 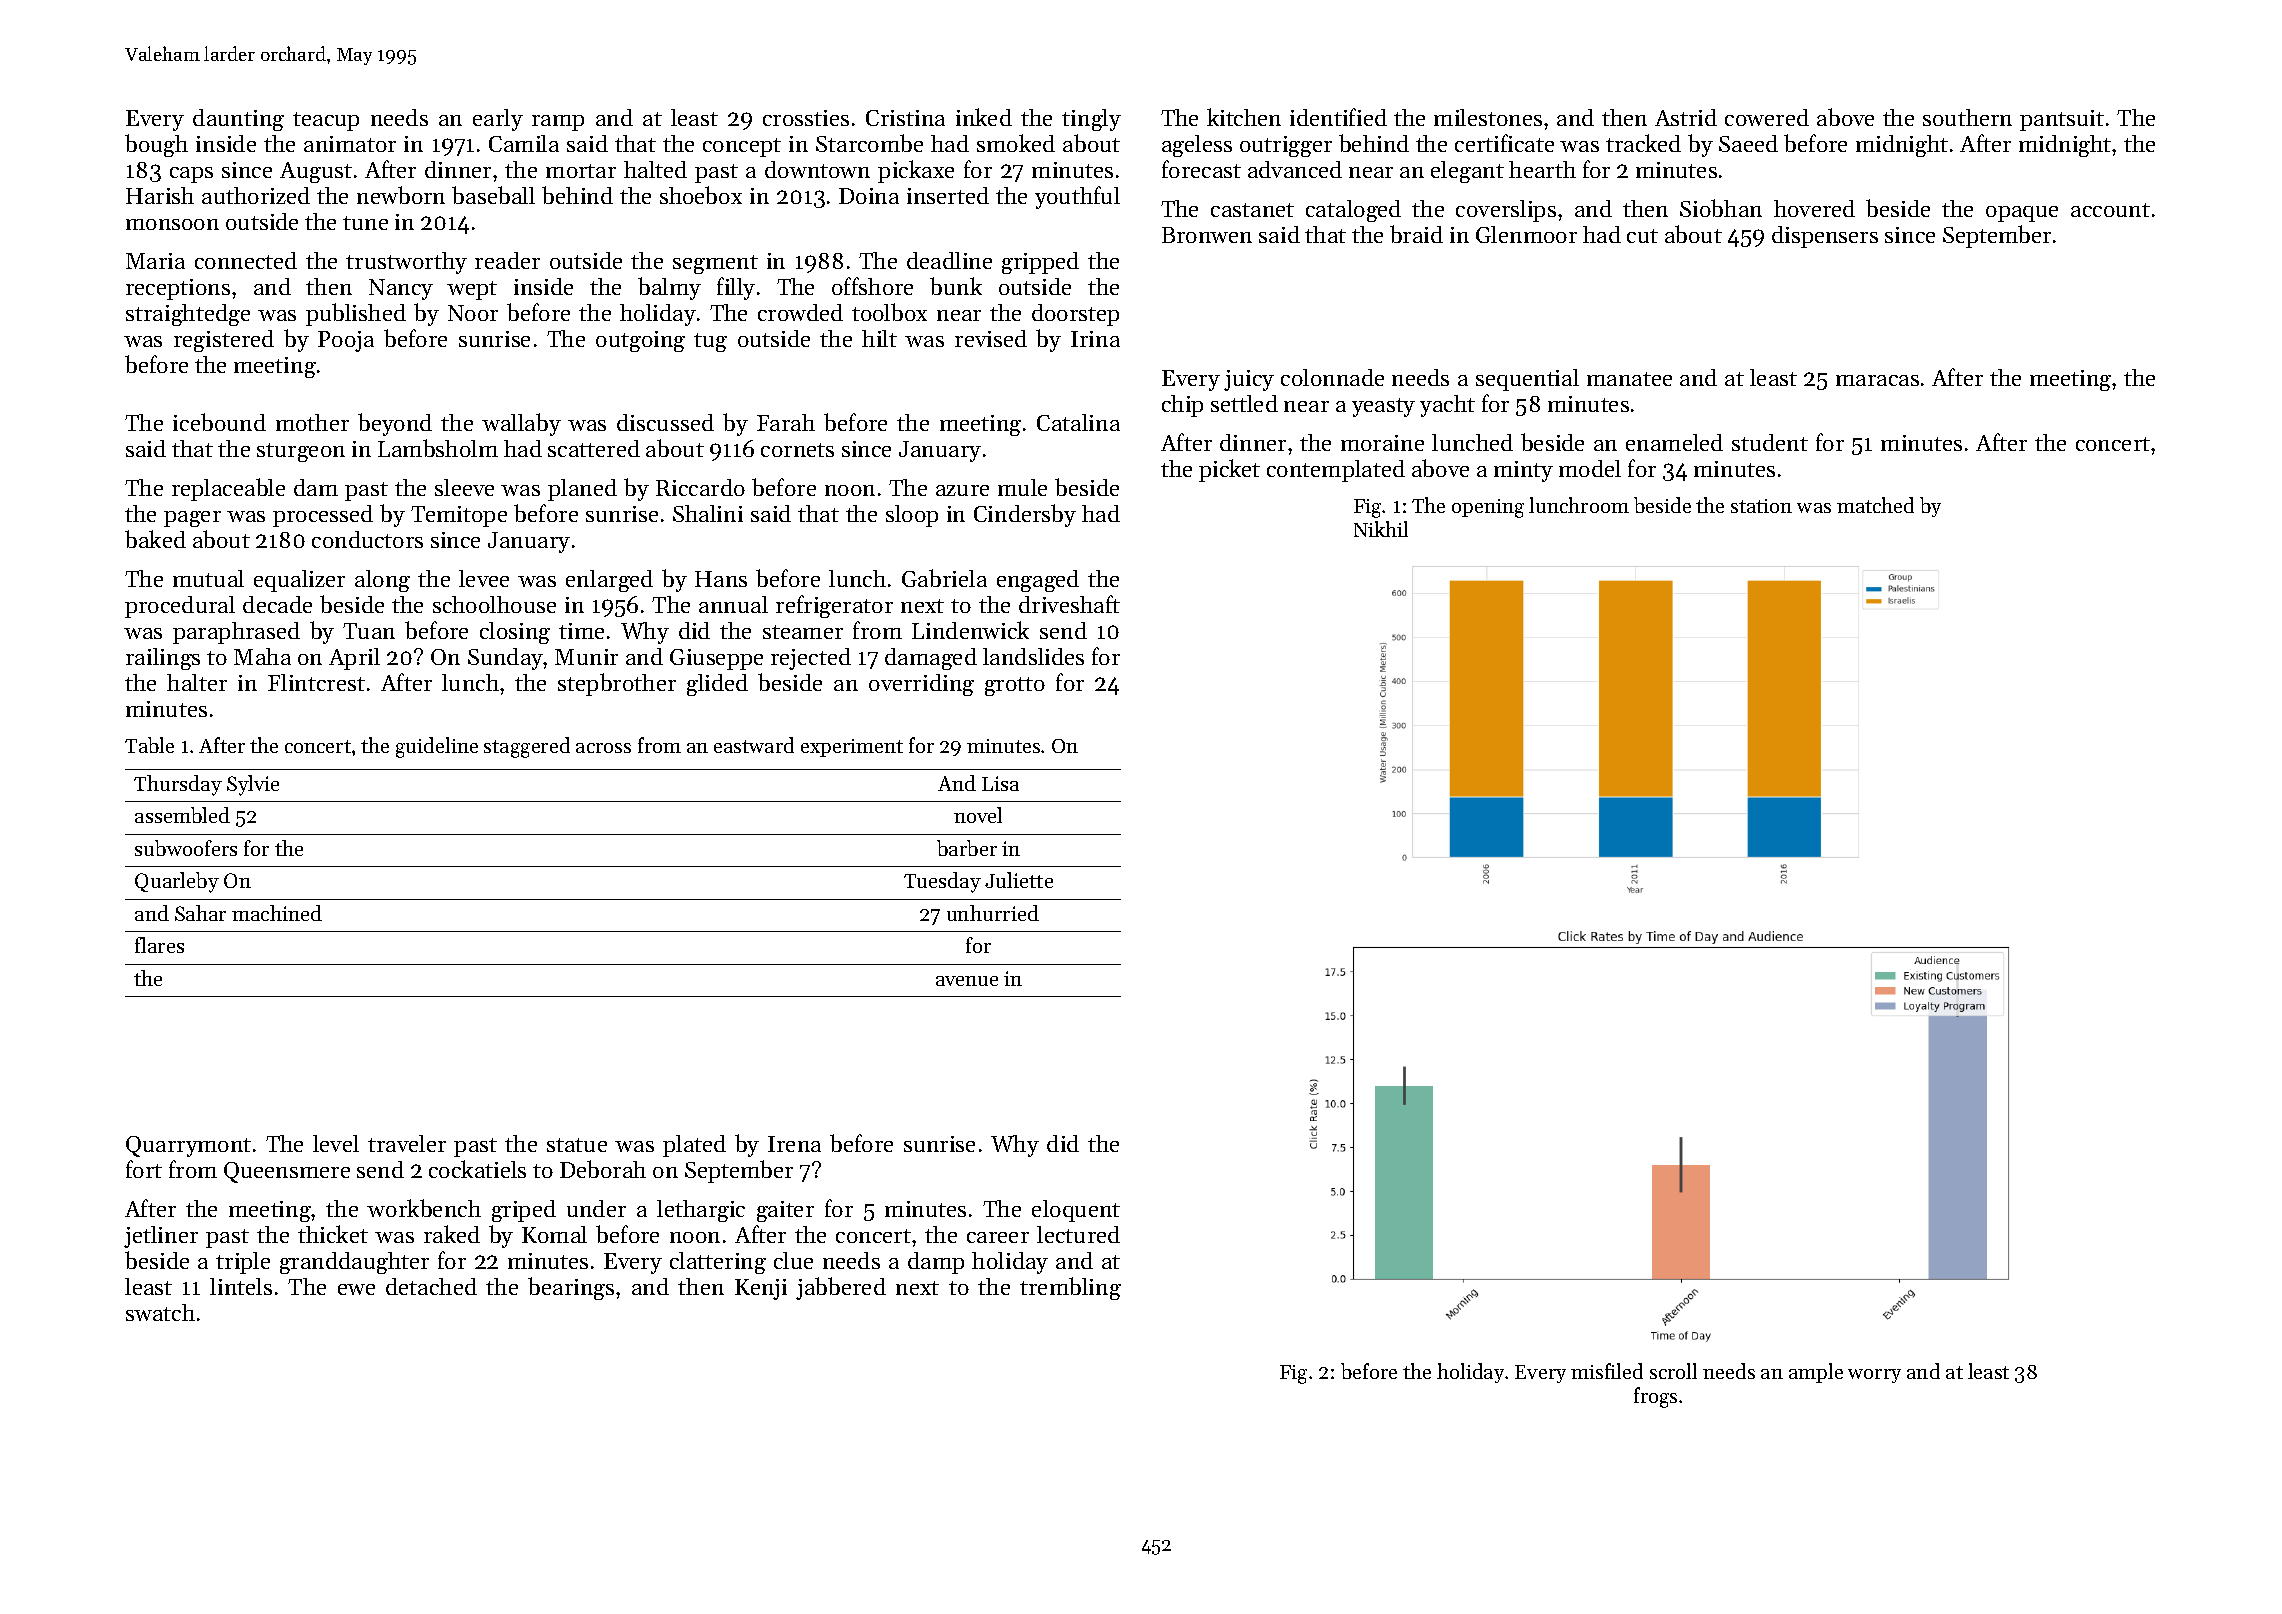 What do you see at coordinates (2062, 120) in the document?
I see `pantsuit` at bounding box center [2062, 120].
